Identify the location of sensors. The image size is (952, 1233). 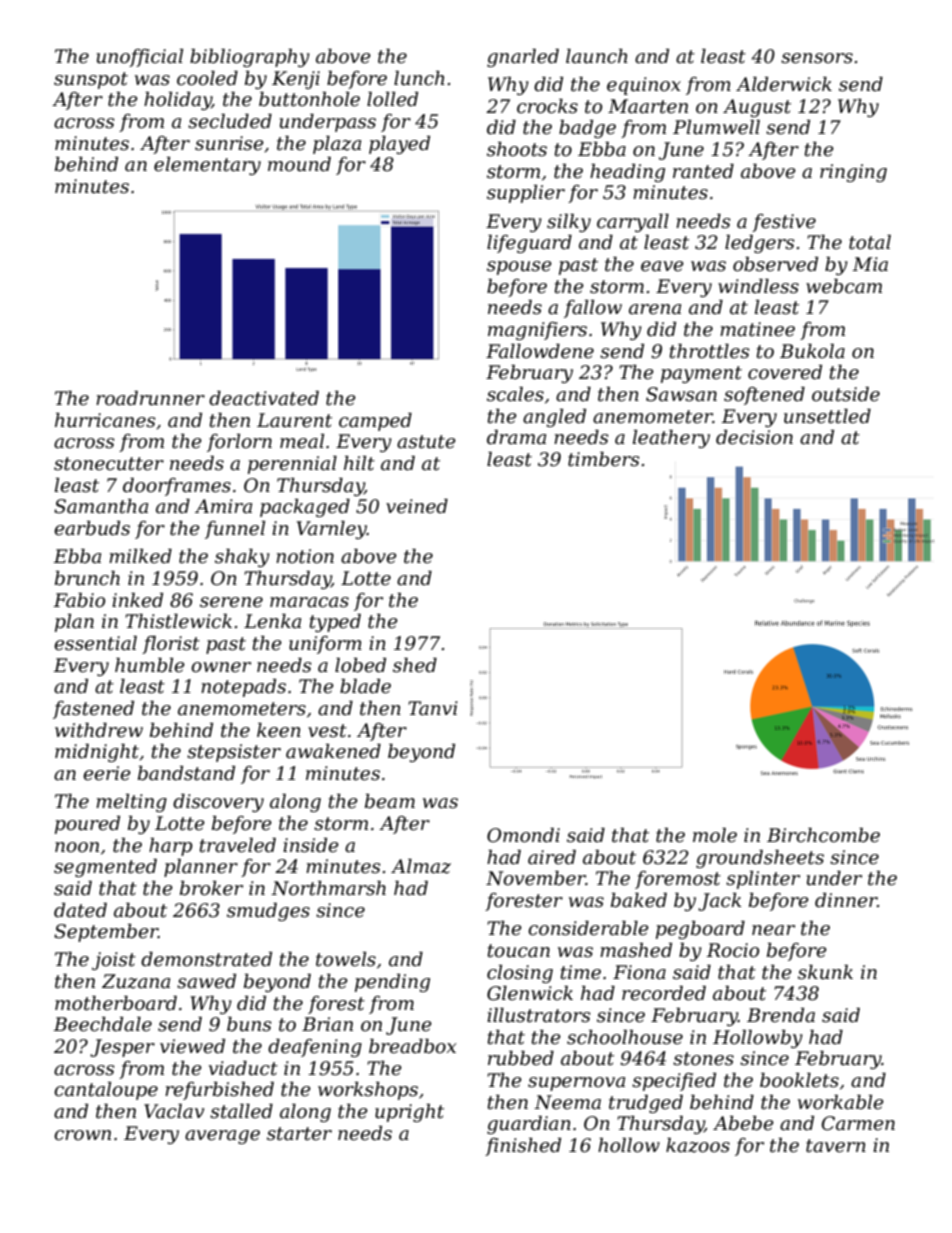
(817, 58).
